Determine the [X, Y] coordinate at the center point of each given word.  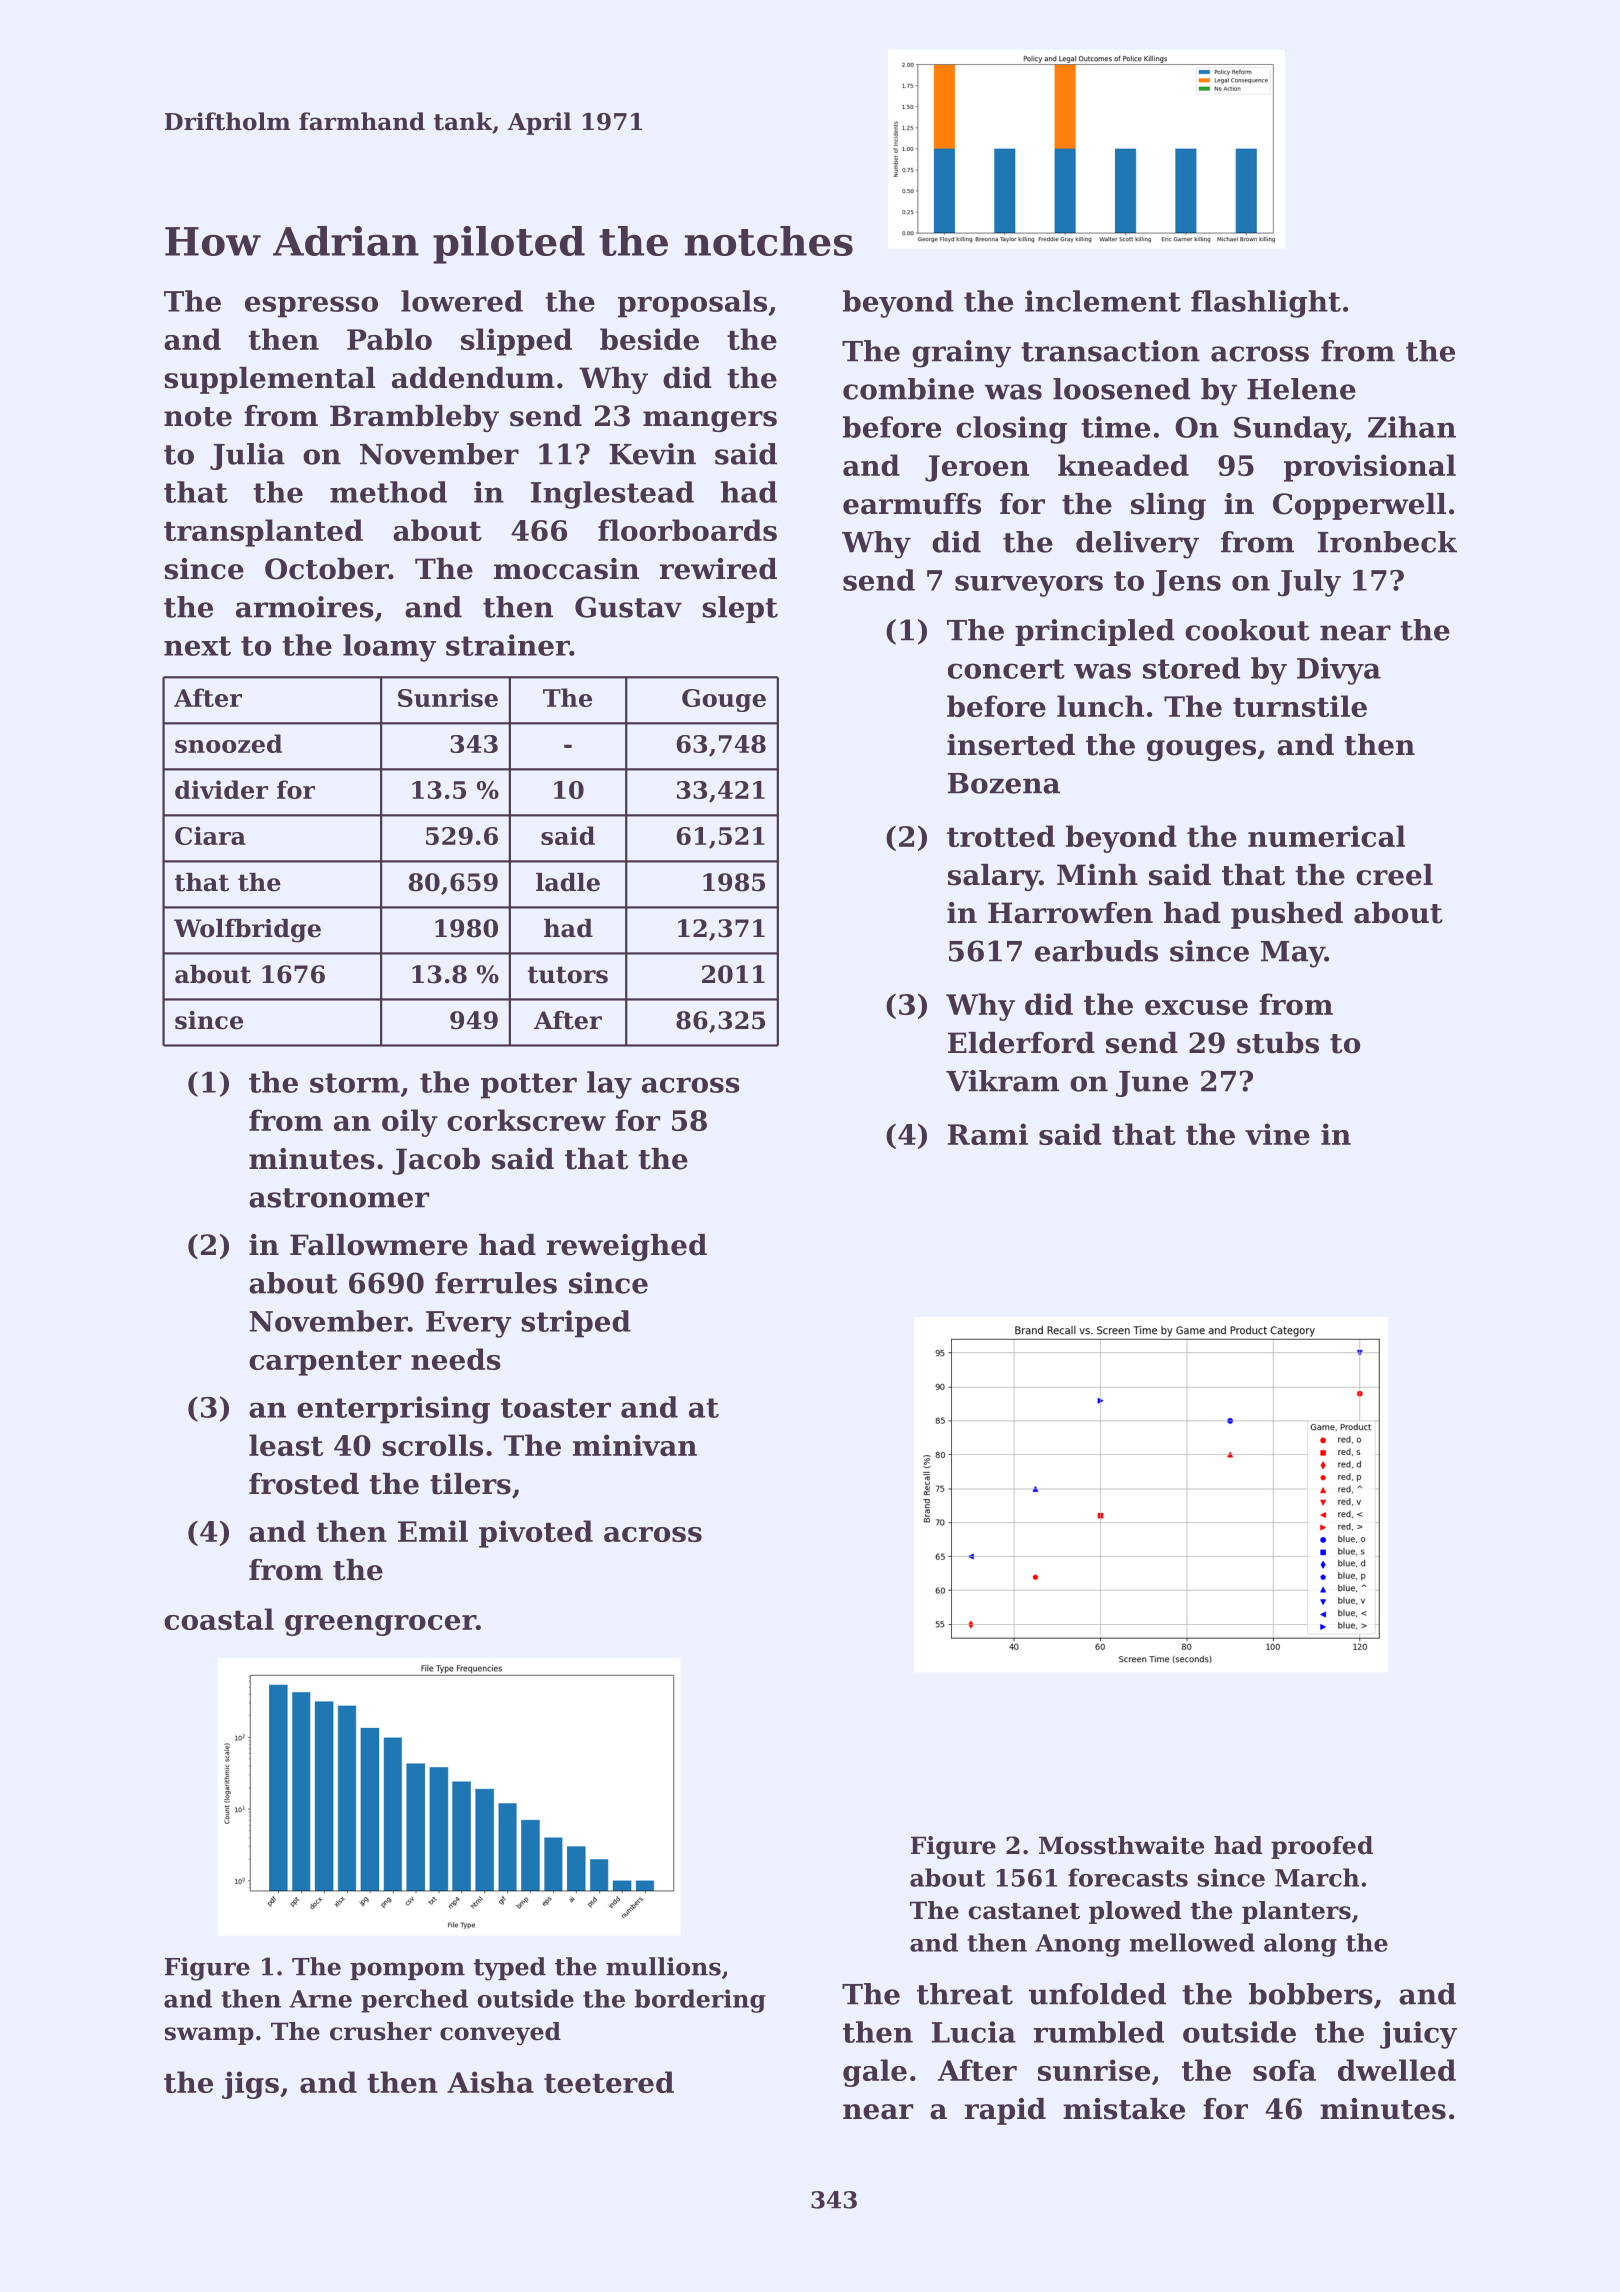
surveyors [1029, 586]
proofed [1322, 1847]
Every [469, 1324]
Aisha [490, 2082]
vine [1277, 1134]
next [197, 646]
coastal [219, 1619]
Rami [988, 1134]
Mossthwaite [1121, 1845]
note [198, 417]
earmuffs [912, 504]
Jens [1186, 583]
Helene [1301, 389]
